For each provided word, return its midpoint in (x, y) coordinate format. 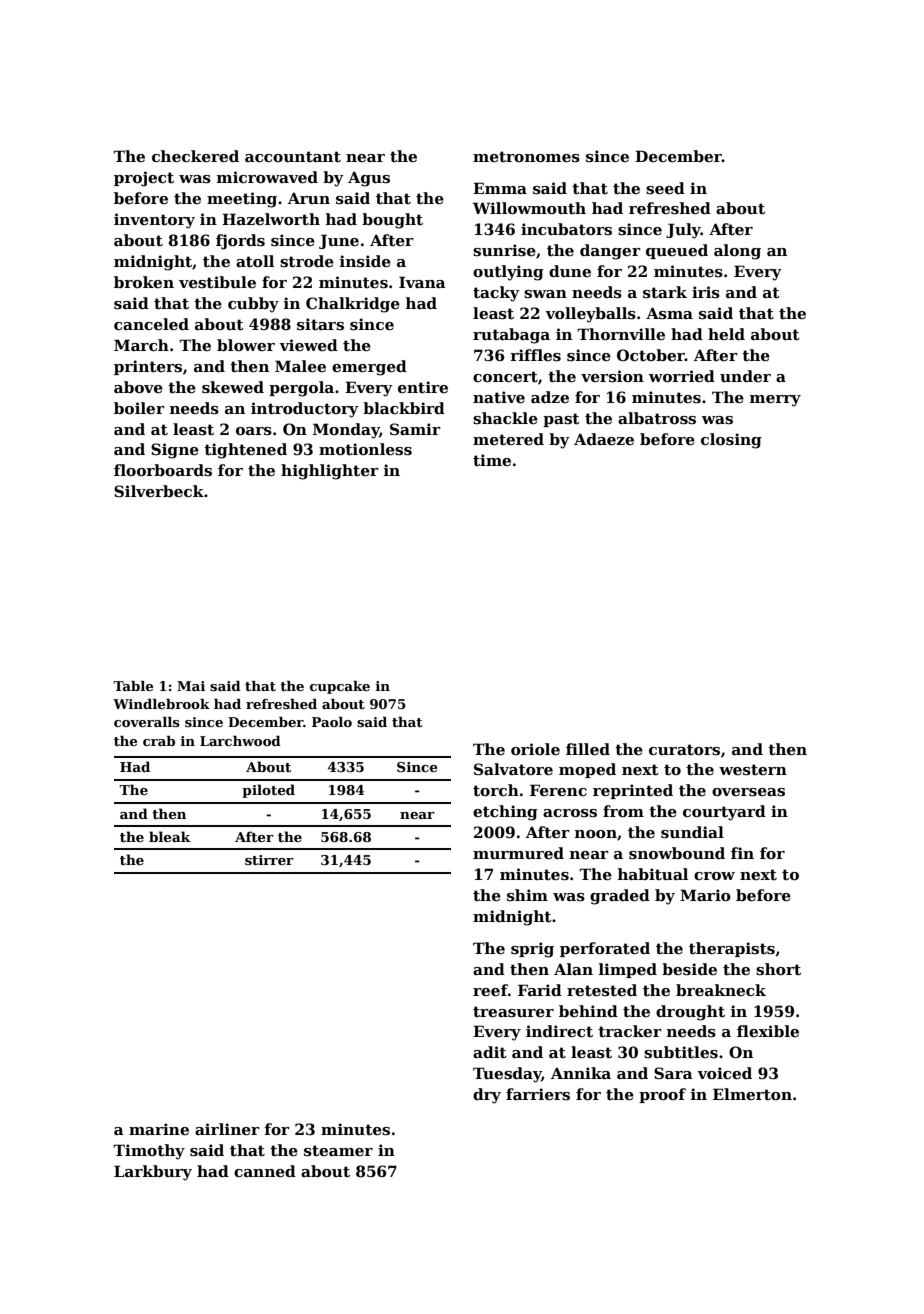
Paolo (332, 722)
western (753, 769)
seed (665, 188)
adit (490, 1052)
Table (133, 686)
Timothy (149, 1152)
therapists (732, 949)
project (144, 179)
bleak (169, 836)
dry (487, 1096)
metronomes (526, 156)
